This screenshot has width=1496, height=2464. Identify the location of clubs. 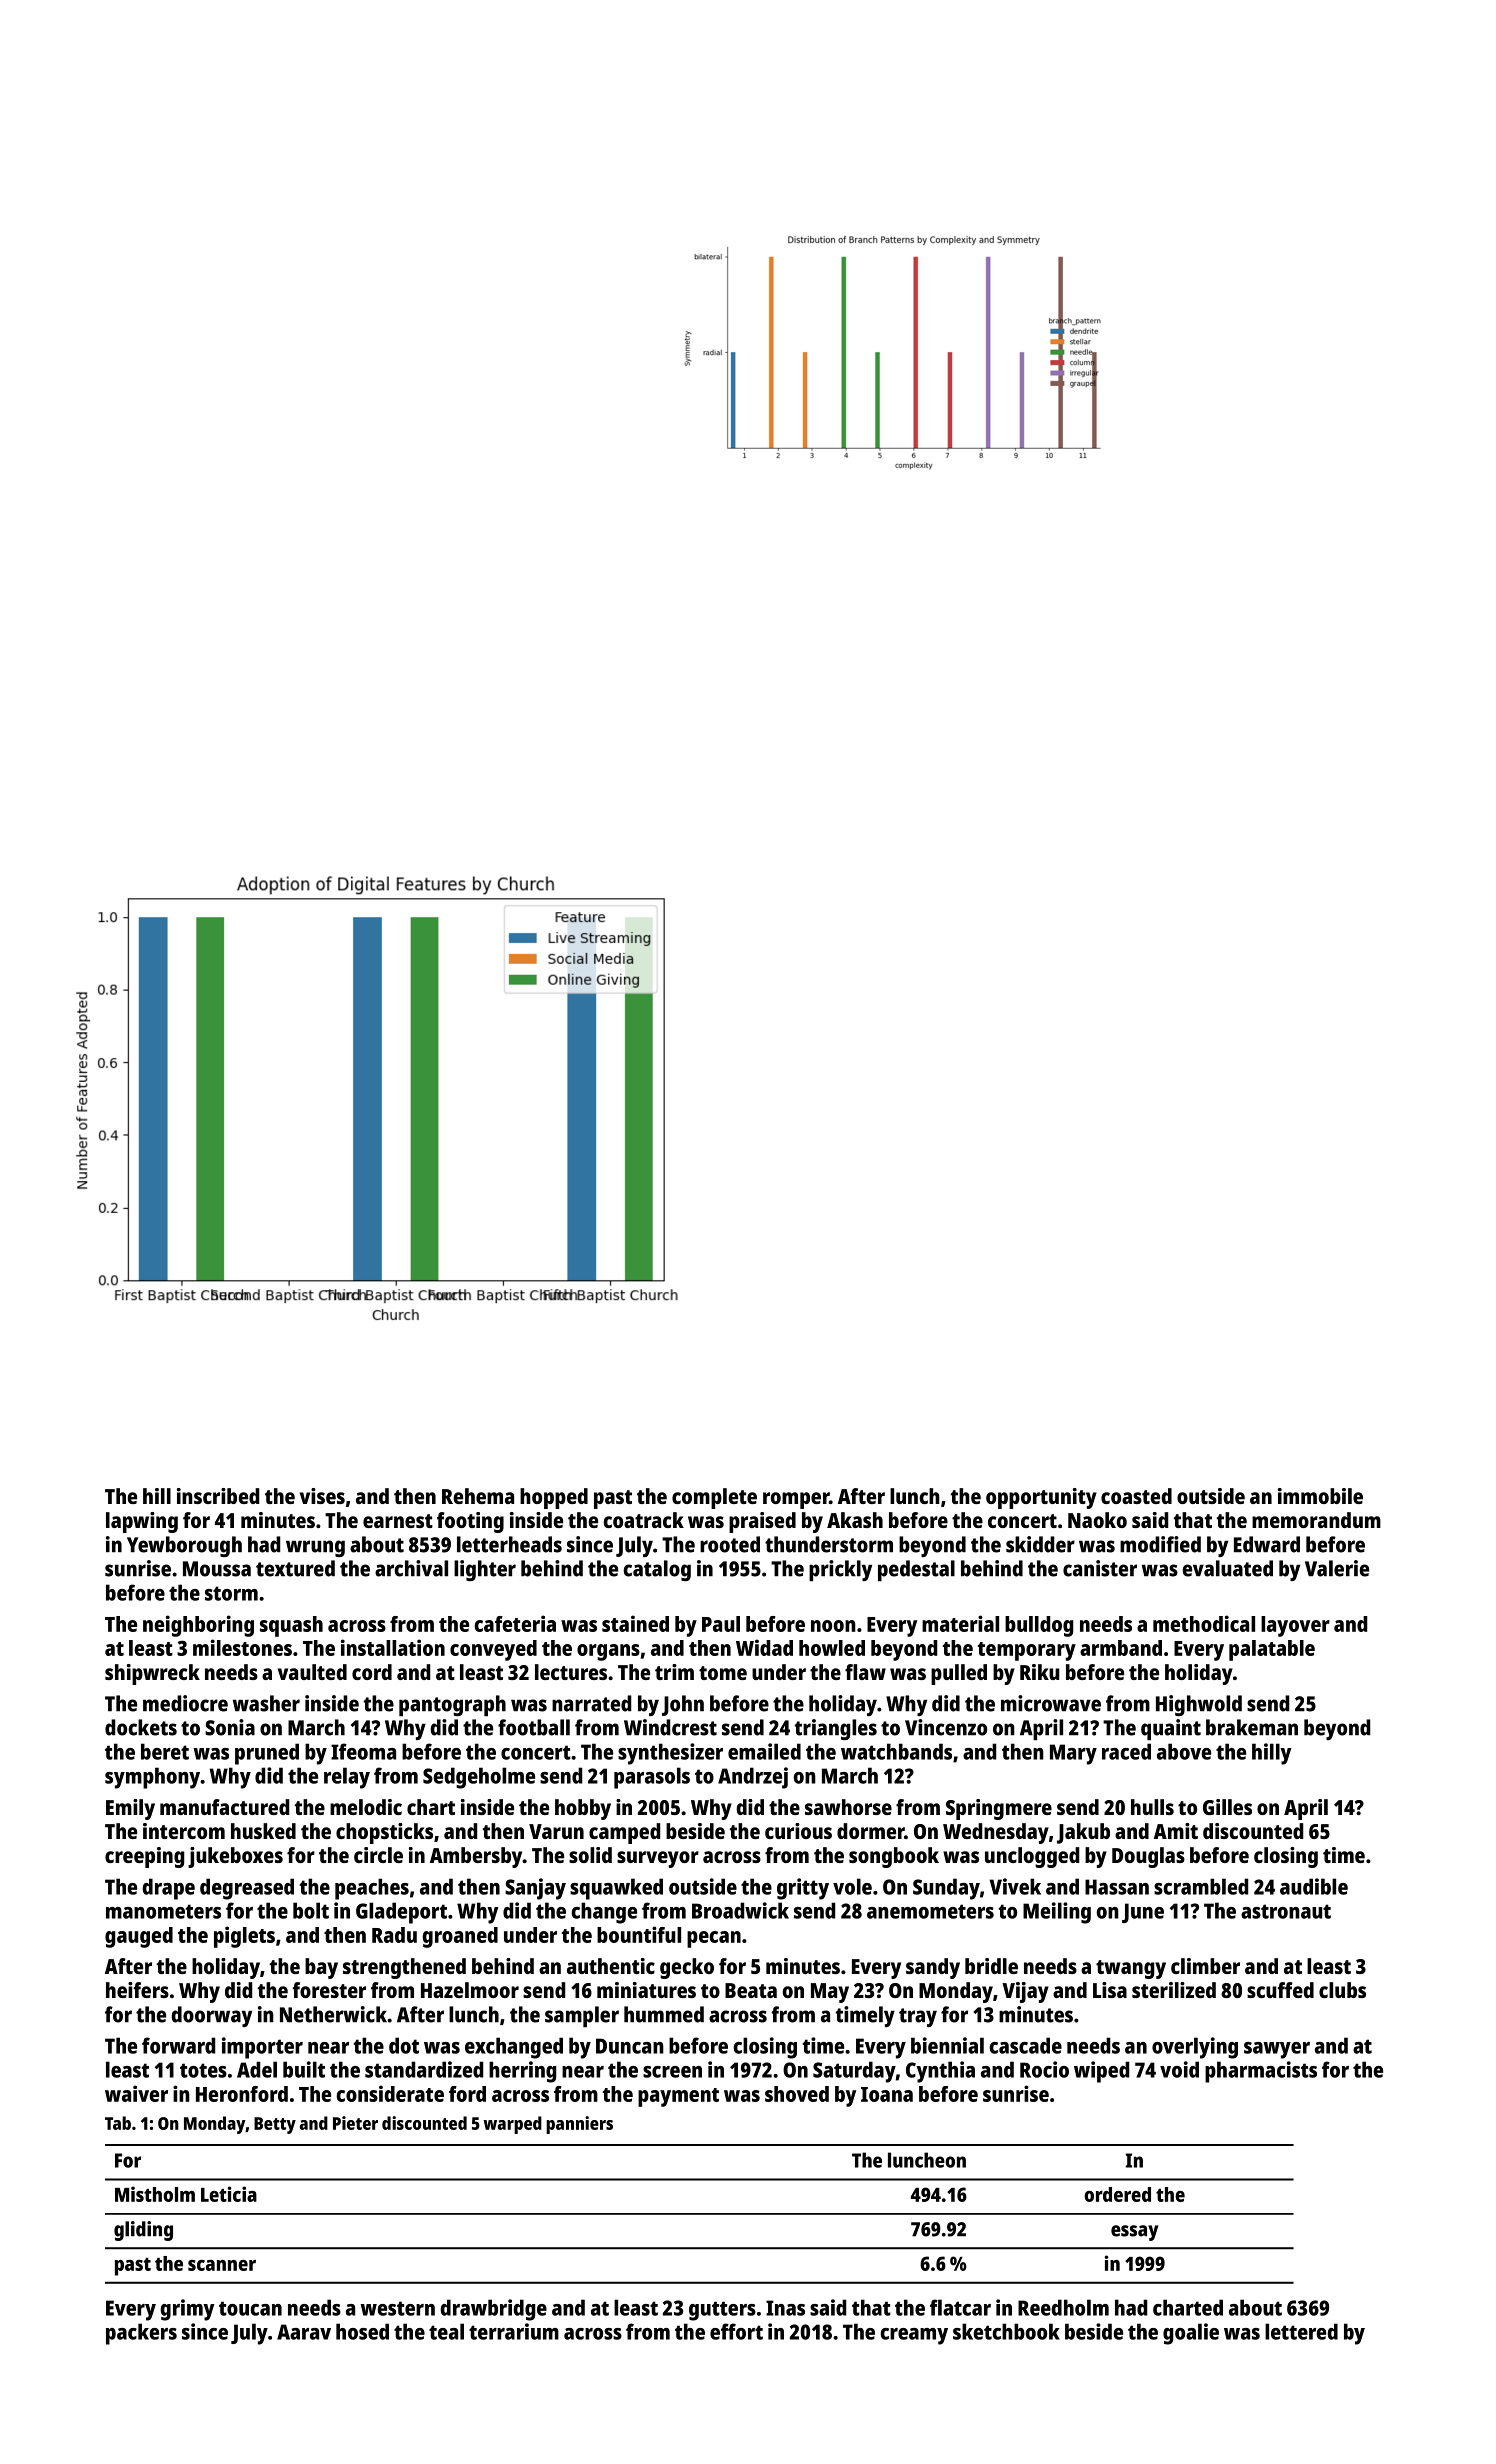
(1342, 1990).
